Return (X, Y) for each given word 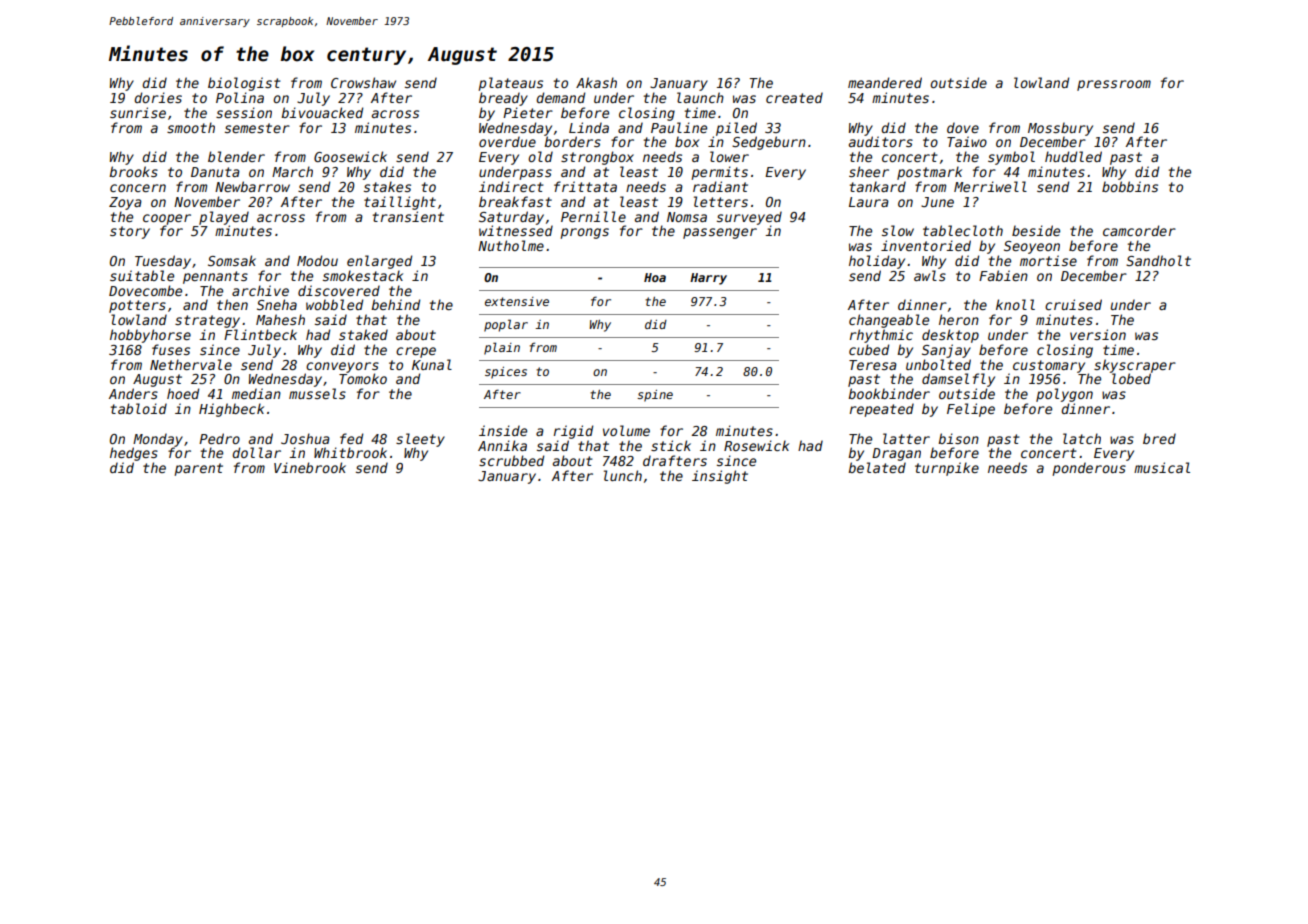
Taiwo (967, 141)
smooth (191, 127)
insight (720, 477)
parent (198, 469)
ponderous (1089, 469)
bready (503, 99)
